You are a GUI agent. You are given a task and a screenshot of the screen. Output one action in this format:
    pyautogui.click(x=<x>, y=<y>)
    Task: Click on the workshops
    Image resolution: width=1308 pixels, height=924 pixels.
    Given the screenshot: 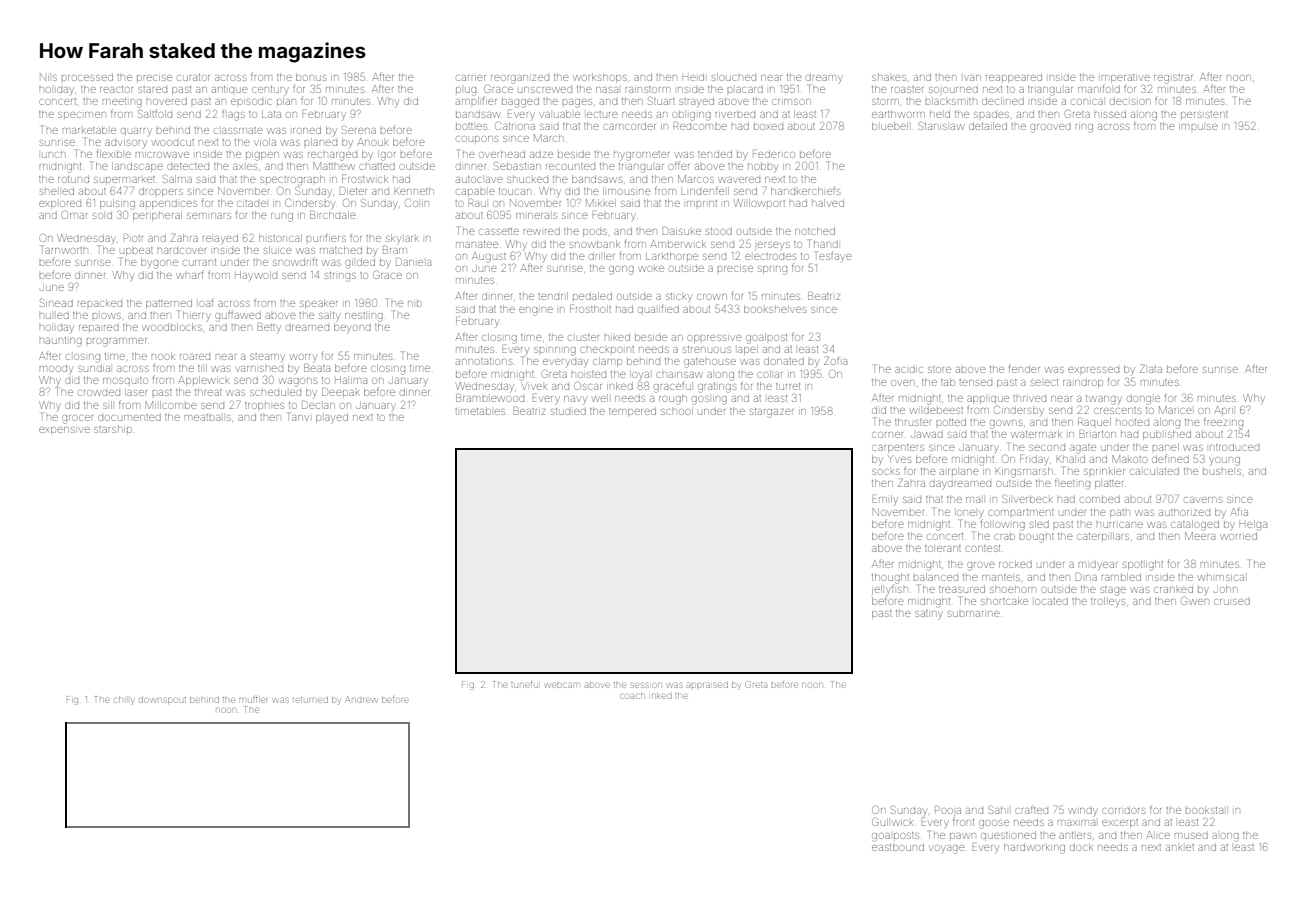 What is the action you would take?
    pyautogui.click(x=600, y=78)
